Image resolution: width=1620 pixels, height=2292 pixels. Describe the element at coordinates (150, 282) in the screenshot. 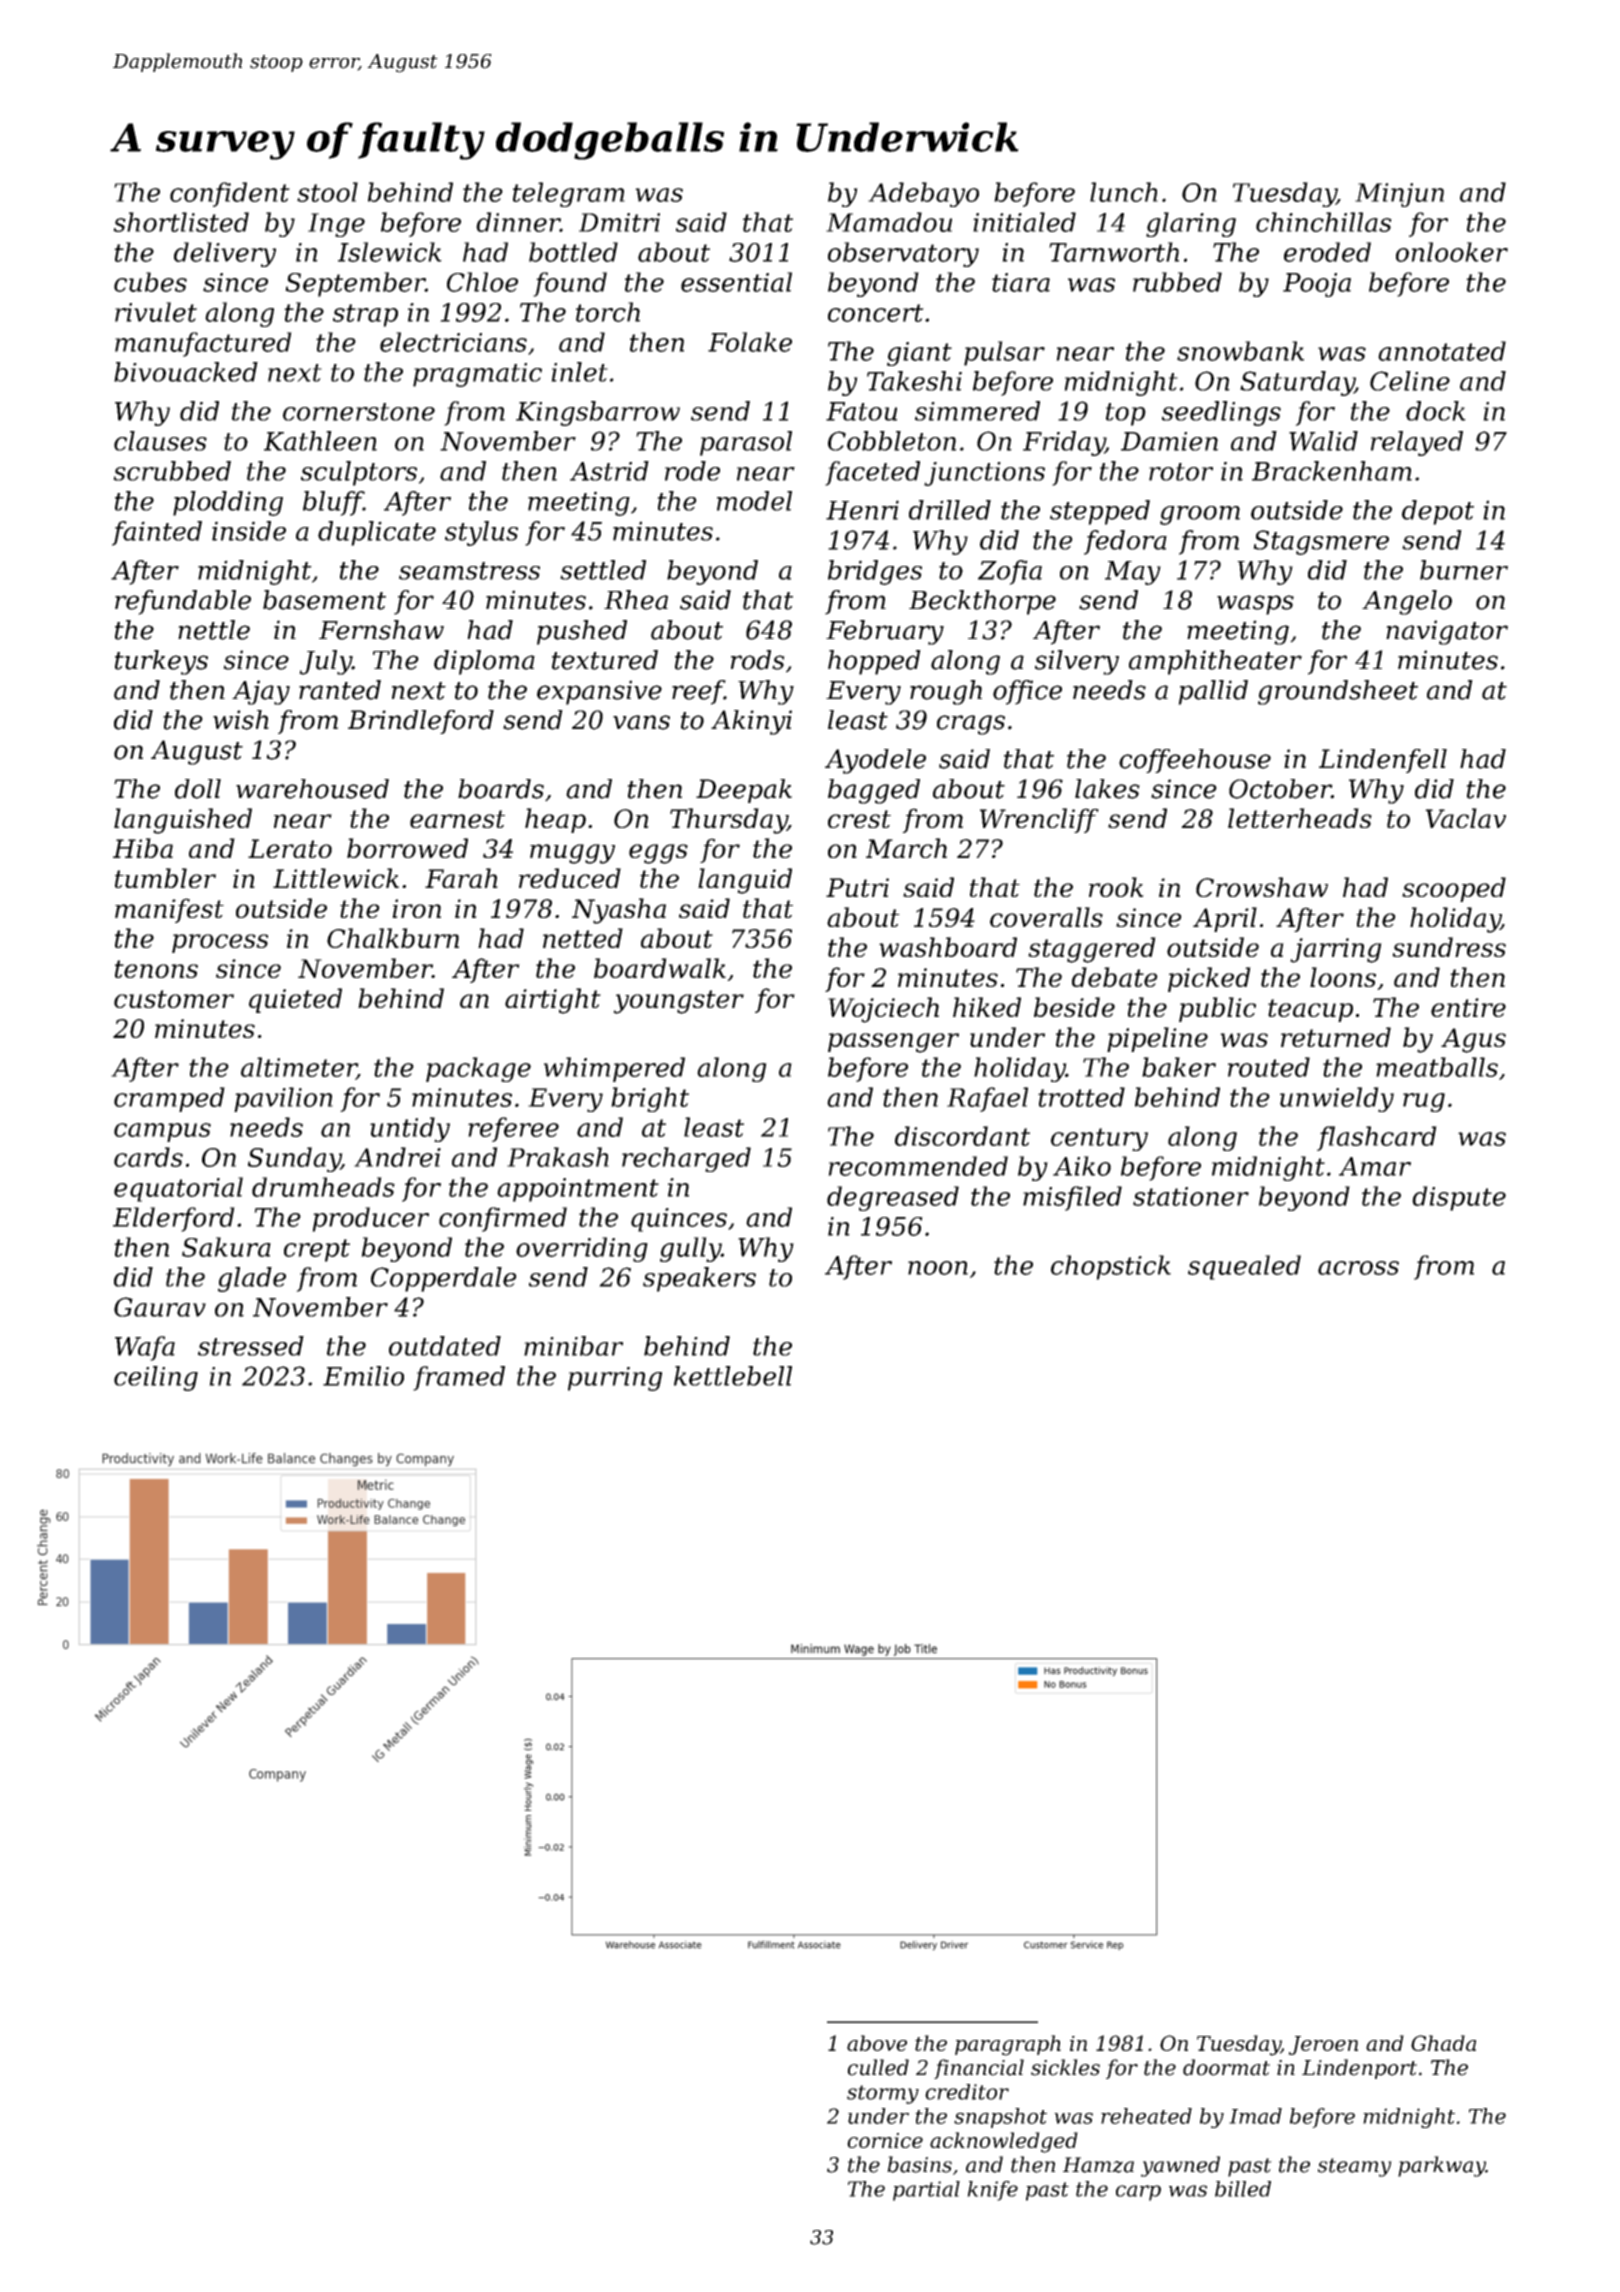

I see `cubes` at that location.
